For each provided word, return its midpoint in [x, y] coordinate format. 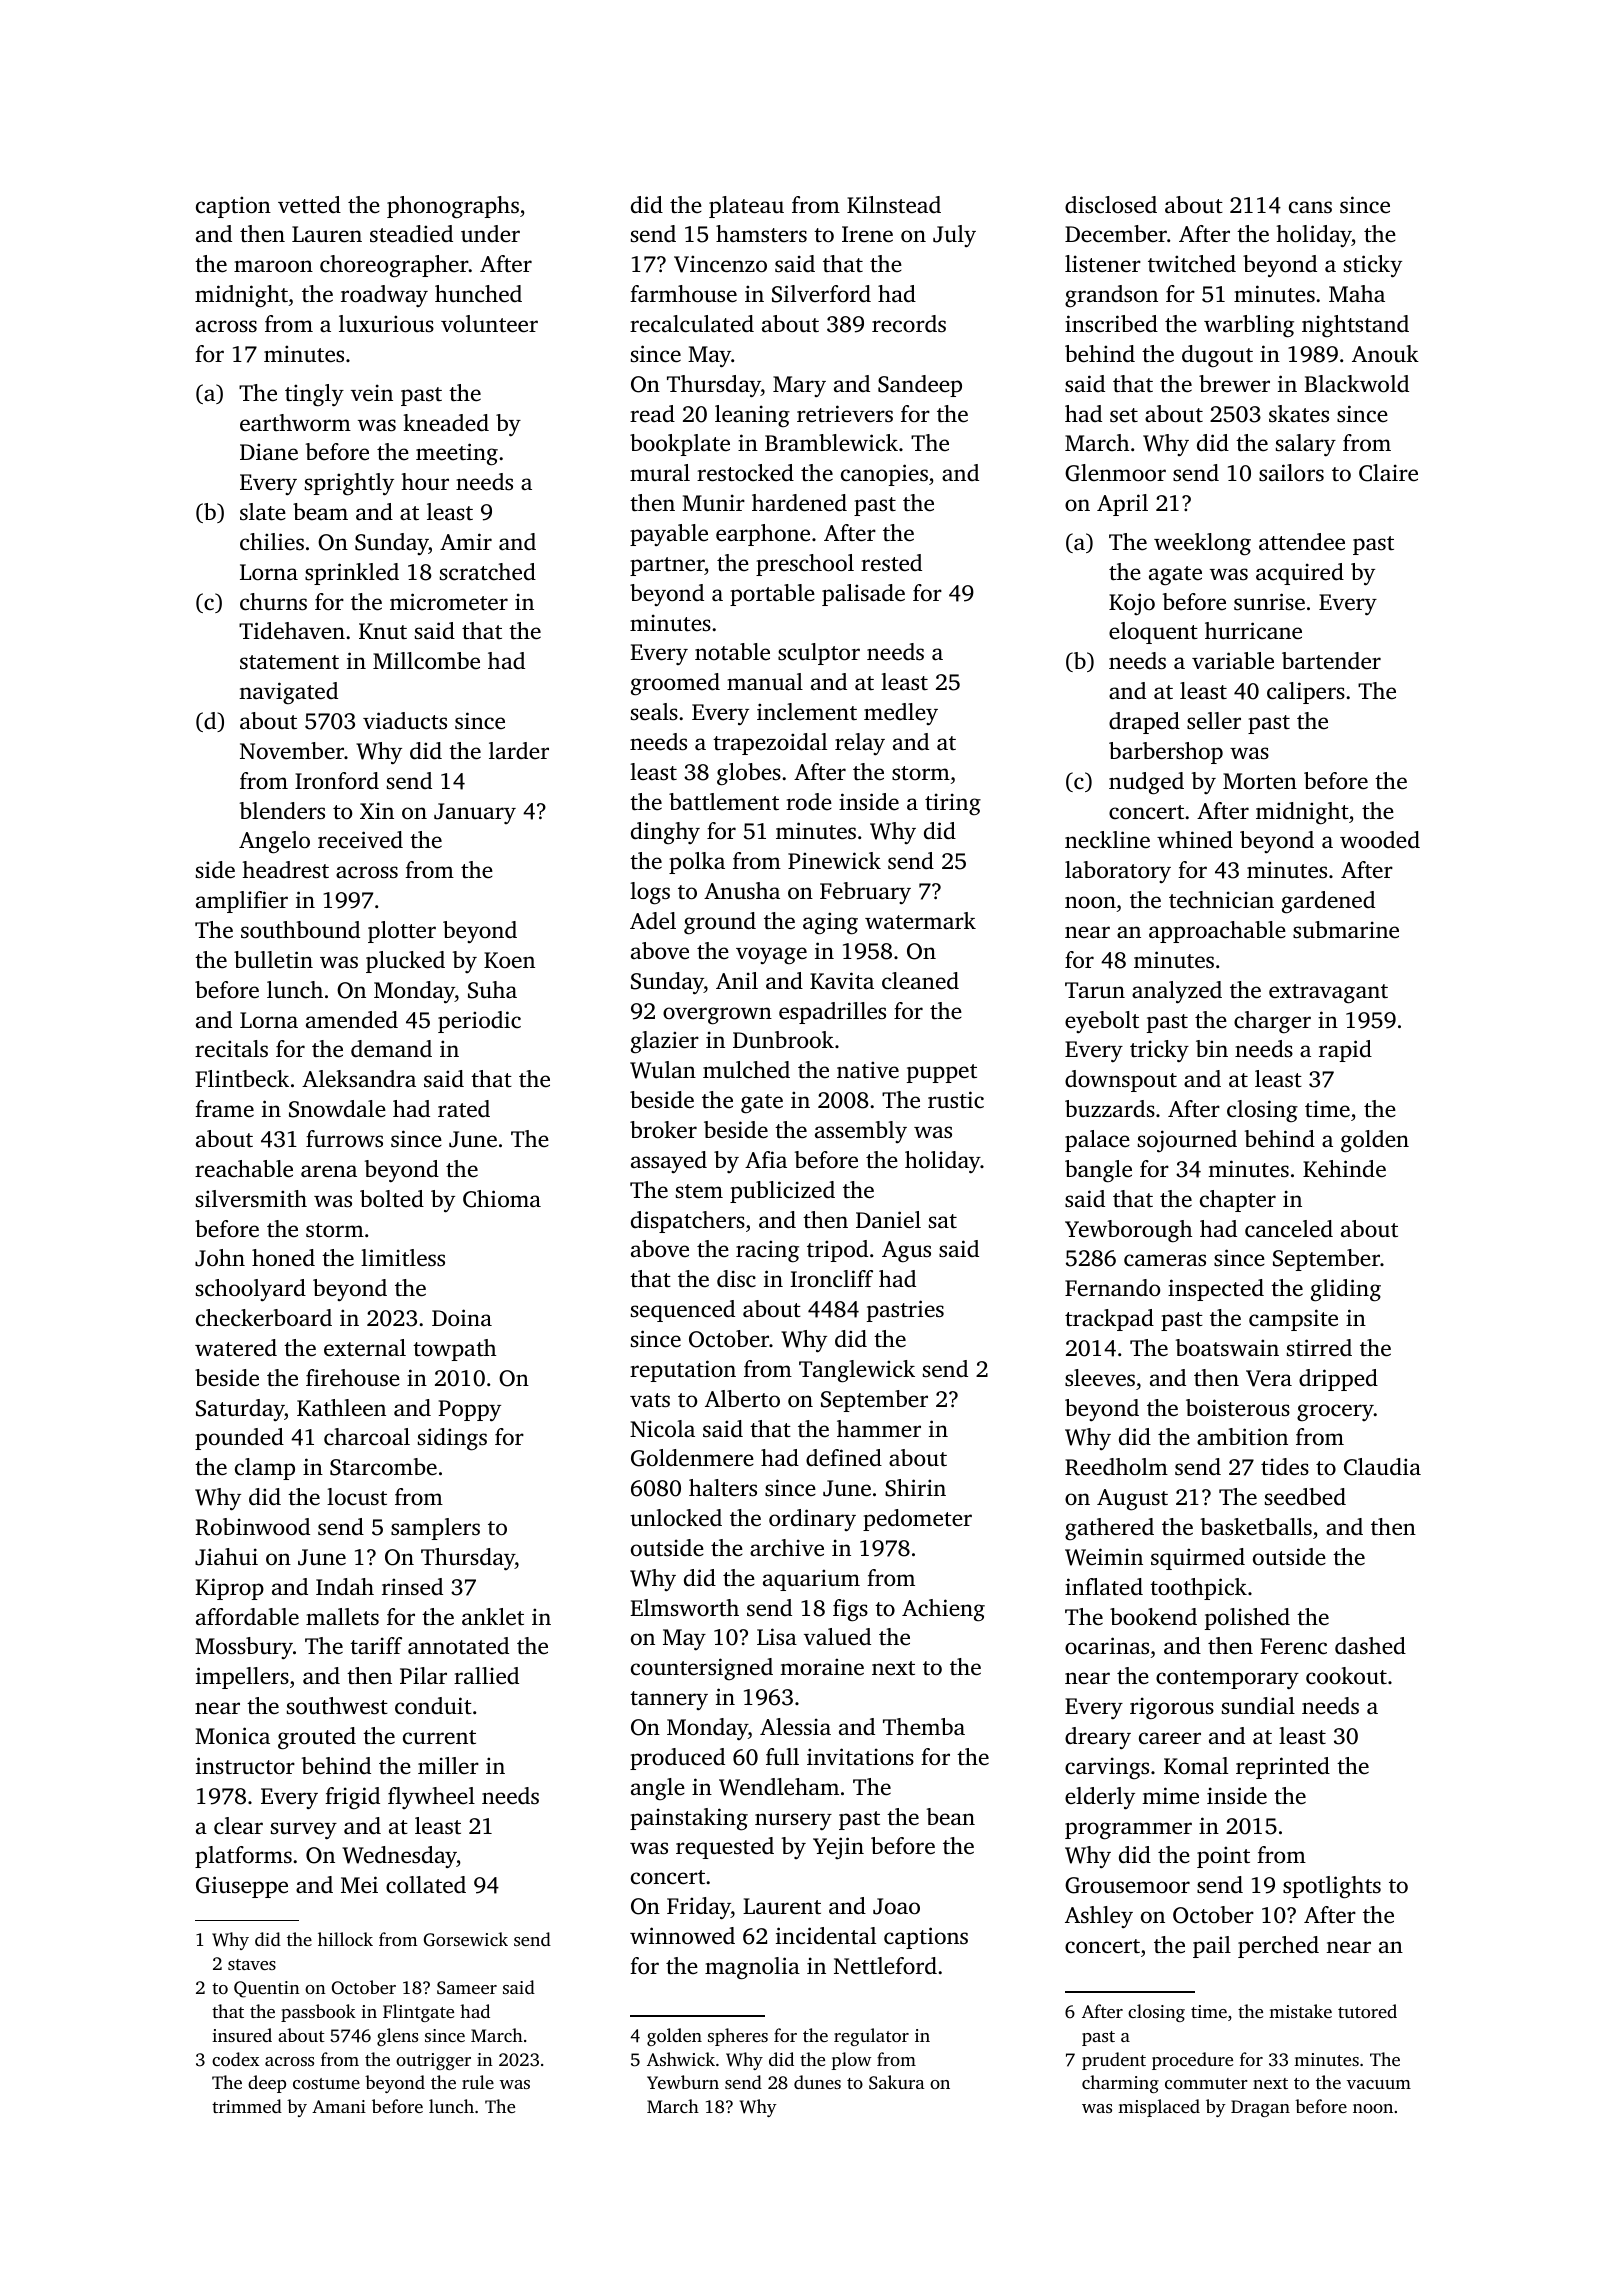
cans [1310, 207]
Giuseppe [242, 1887]
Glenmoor [1115, 473]
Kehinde [1344, 1169]
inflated [1104, 1587]
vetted [309, 205]
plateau [746, 207]
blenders [282, 811]
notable [732, 652]
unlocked [676, 1518]
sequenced [683, 1311]
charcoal [367, 1437]
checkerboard [264, 1318]
